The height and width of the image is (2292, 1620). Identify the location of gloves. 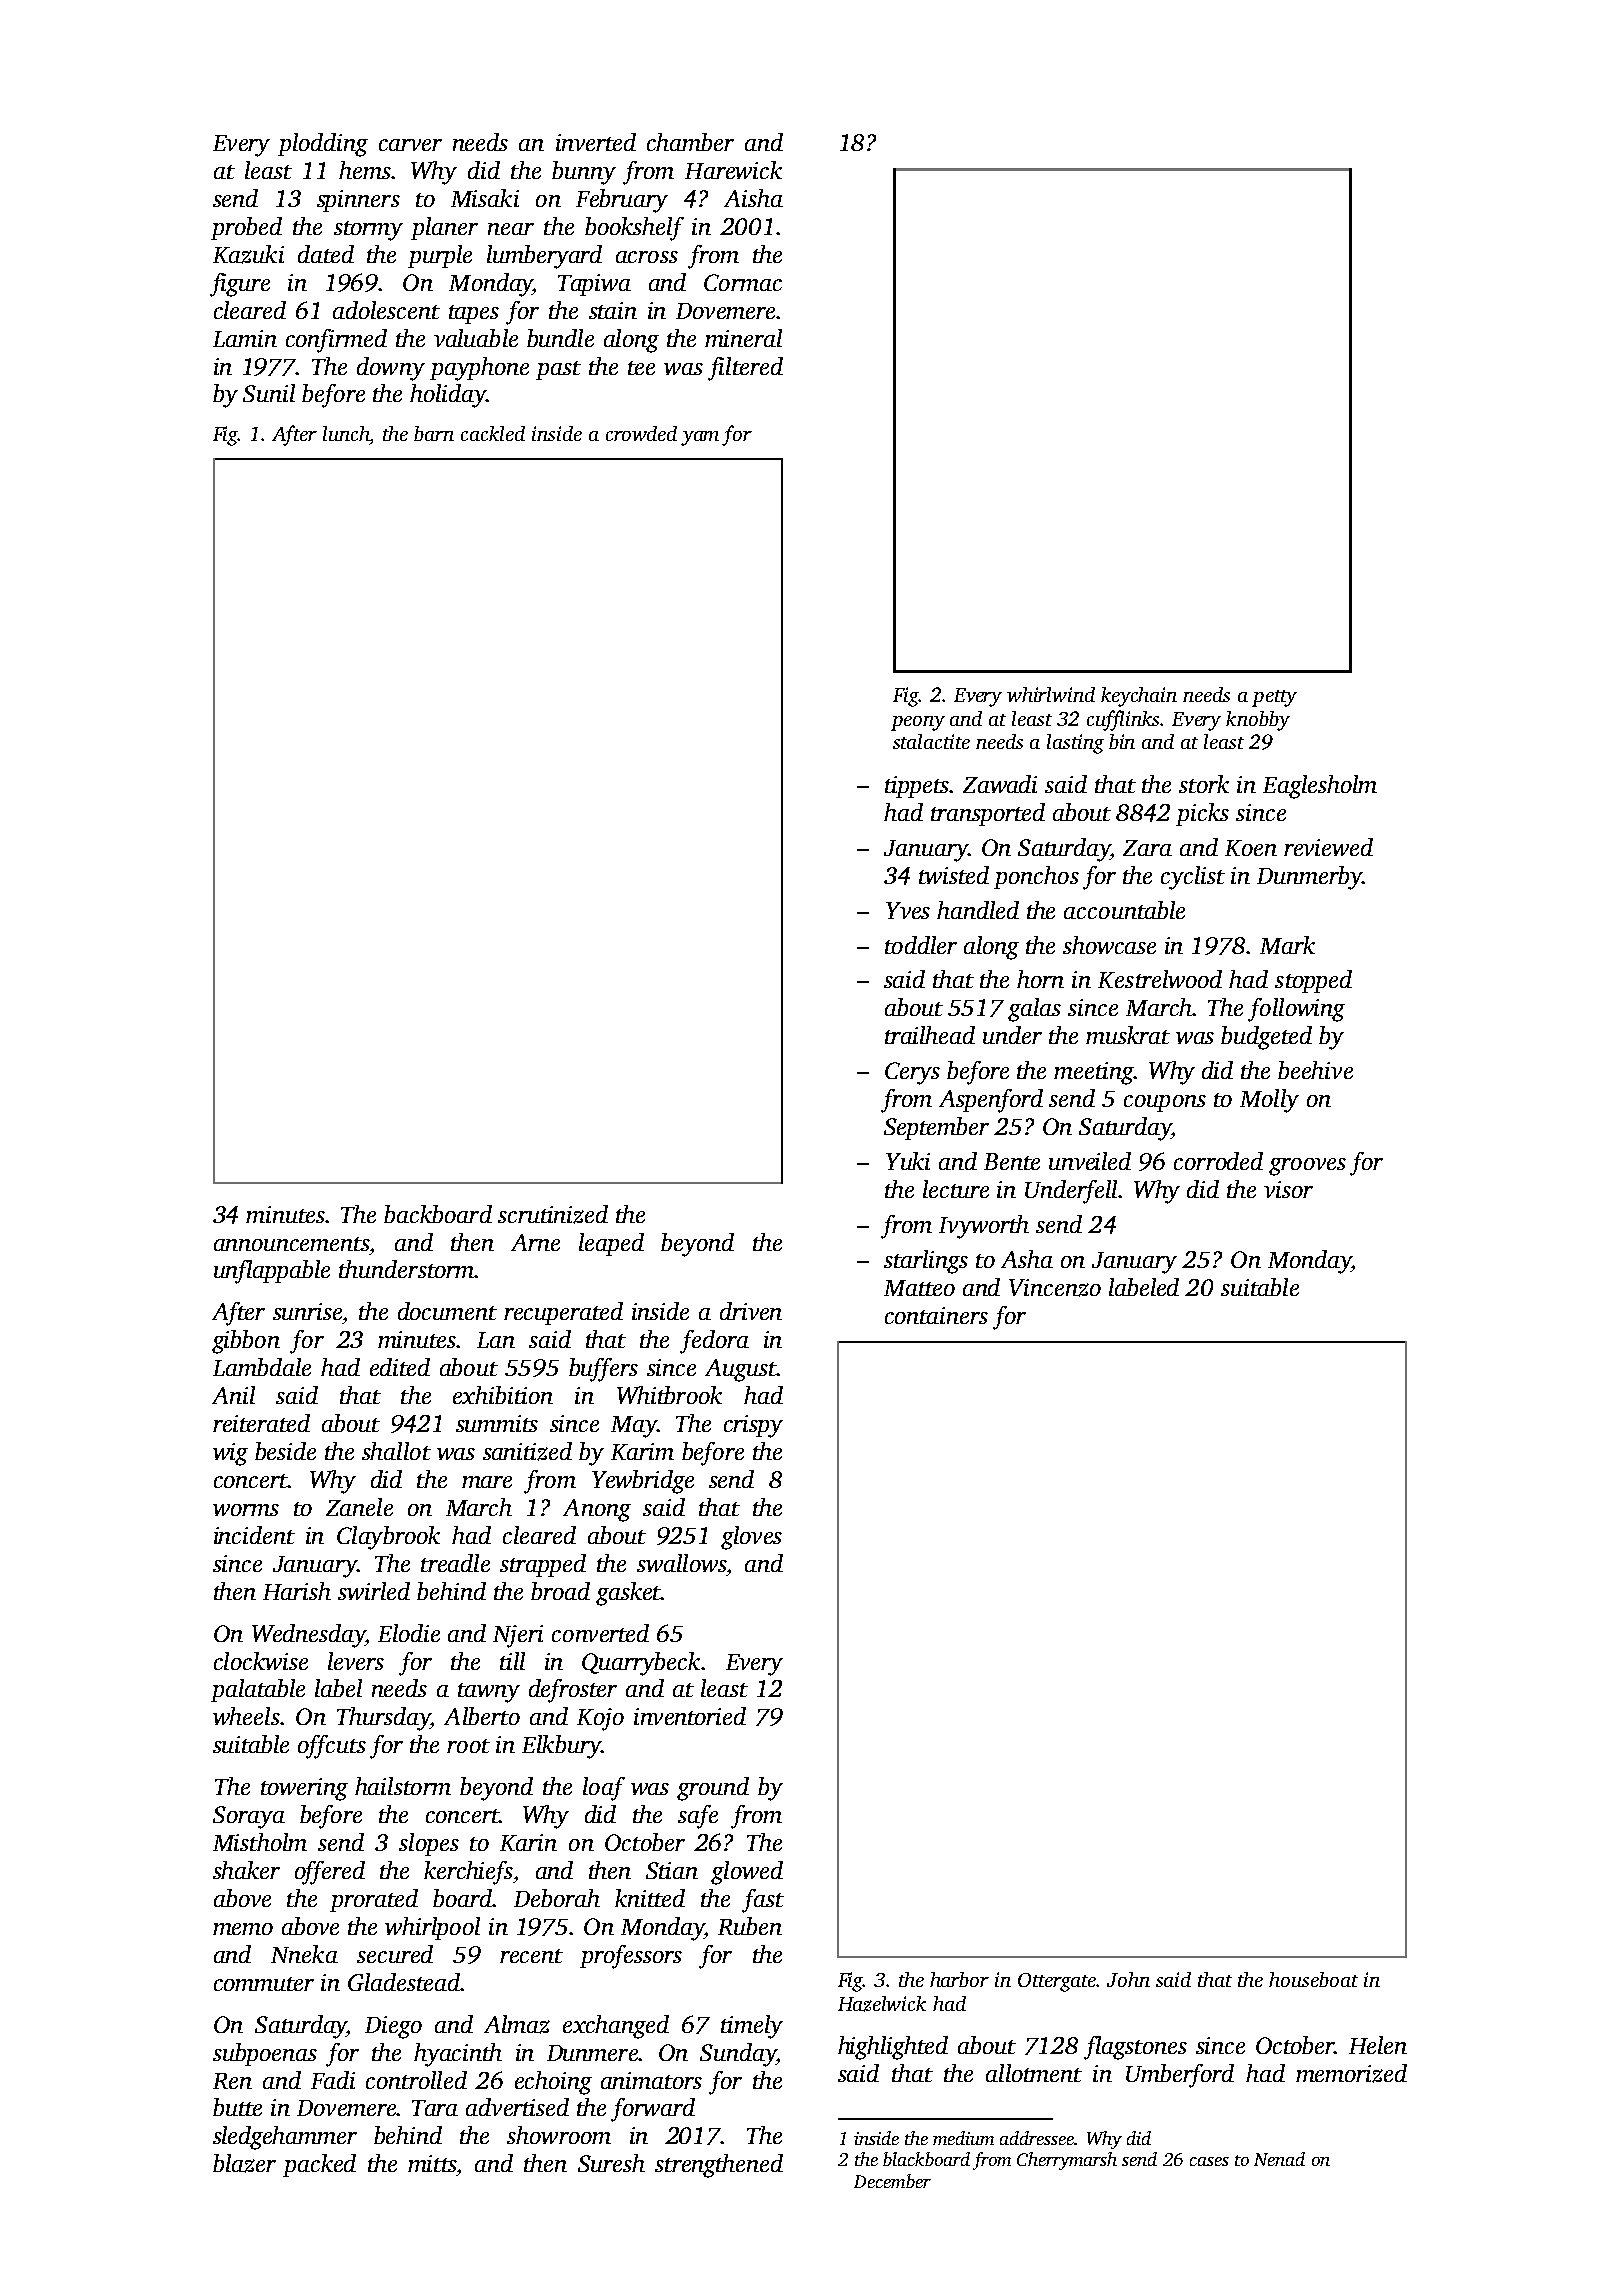
(751, 1538).
